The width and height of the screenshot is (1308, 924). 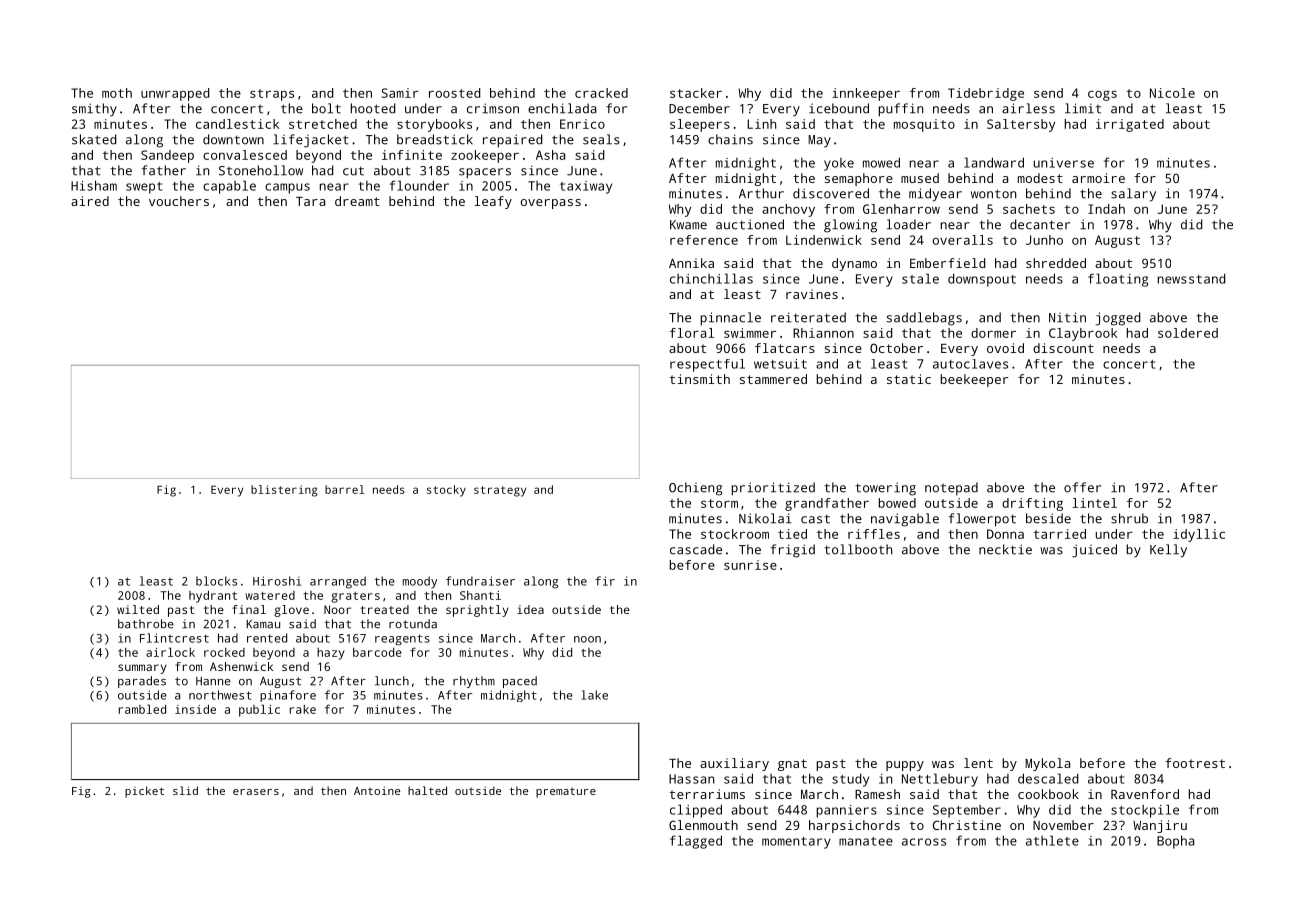 What do you see at coordinates (696, 93) in the screenshot?
I see `stacker` at bounding box center [696, 93].
